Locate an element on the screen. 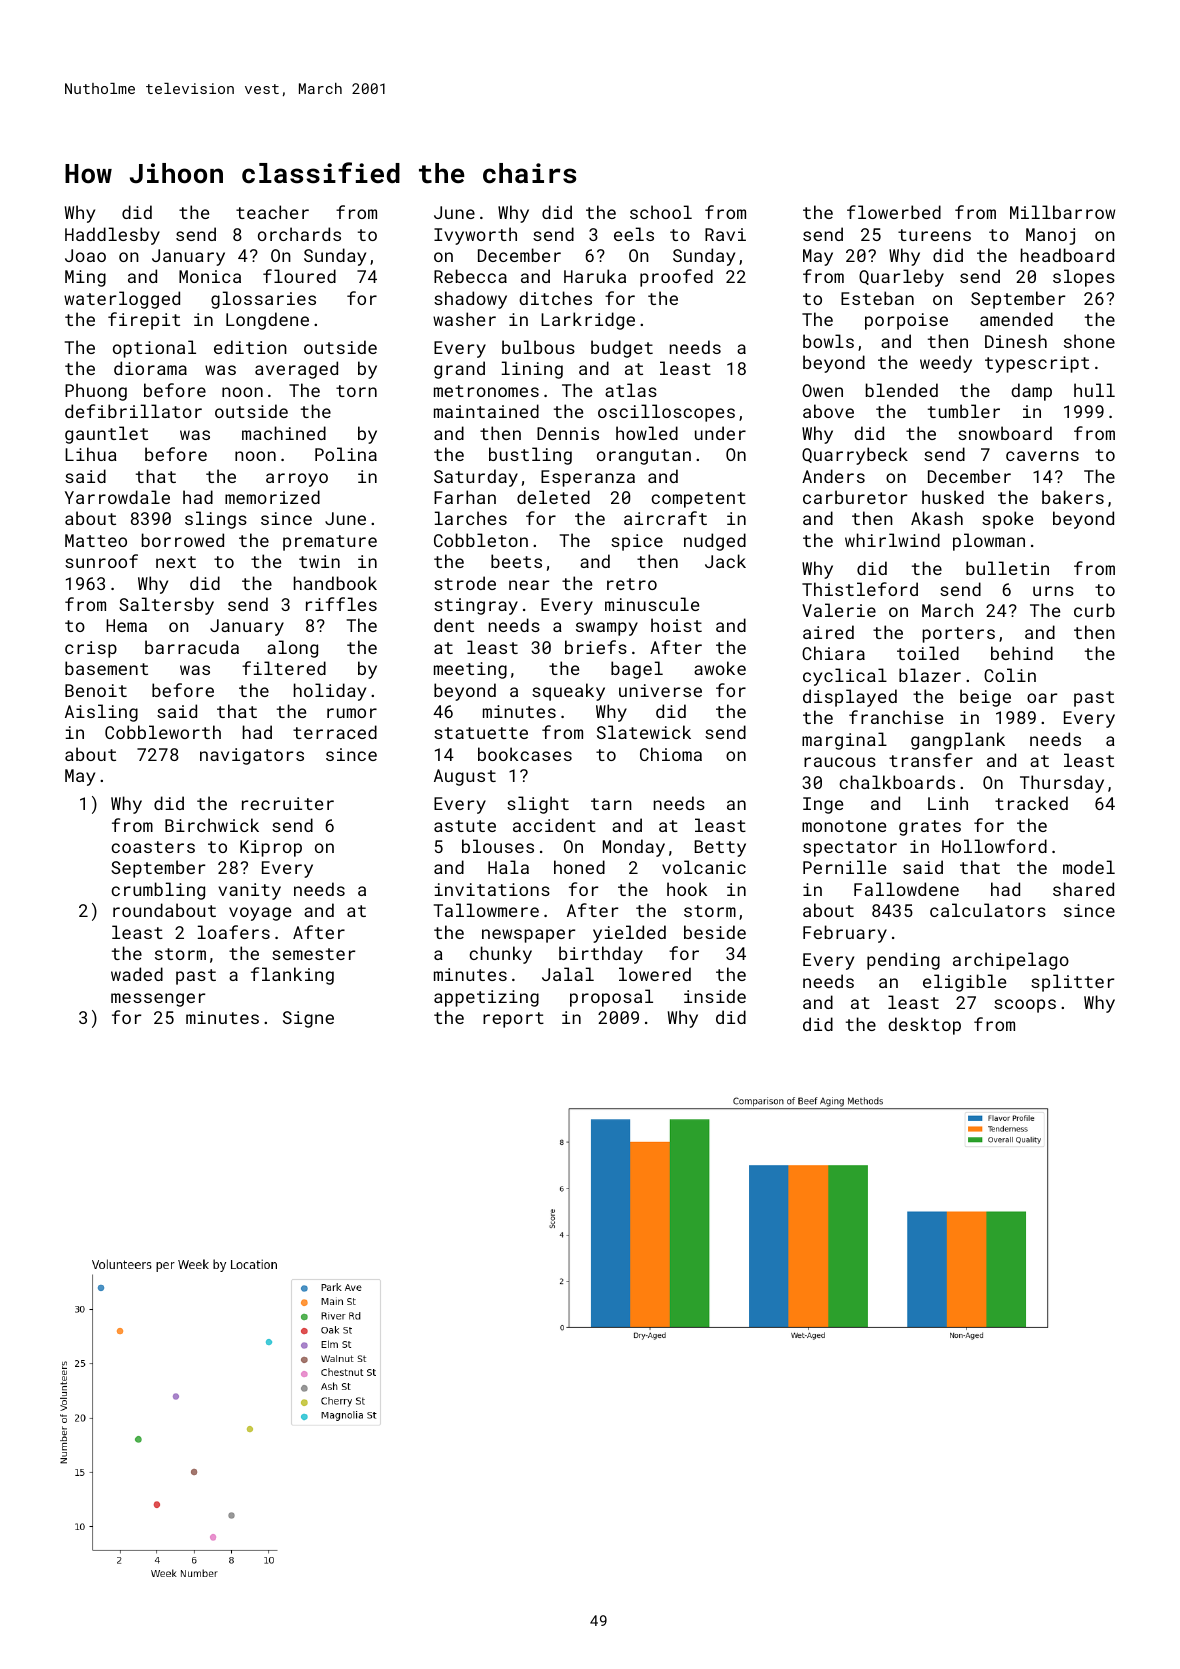 This screenshot has width=1180, height=1669. deleted is located at coordinates (553, 497).
